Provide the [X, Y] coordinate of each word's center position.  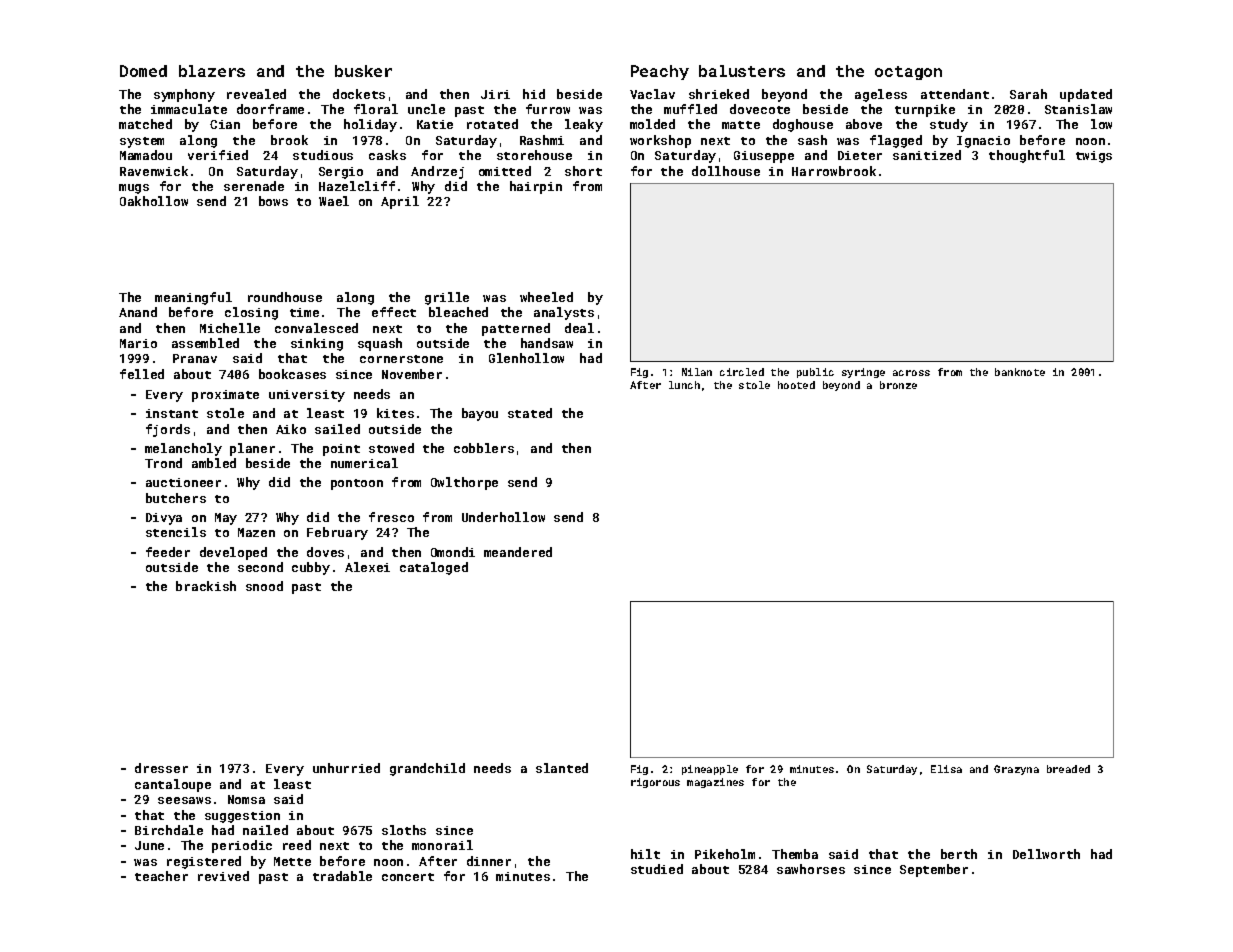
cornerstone [401, 359]
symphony [184, 95]
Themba [795, 854]
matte [741, 125]
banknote [1020, 372]
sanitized [927, 155]
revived [223, 876]
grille [447, 298]
